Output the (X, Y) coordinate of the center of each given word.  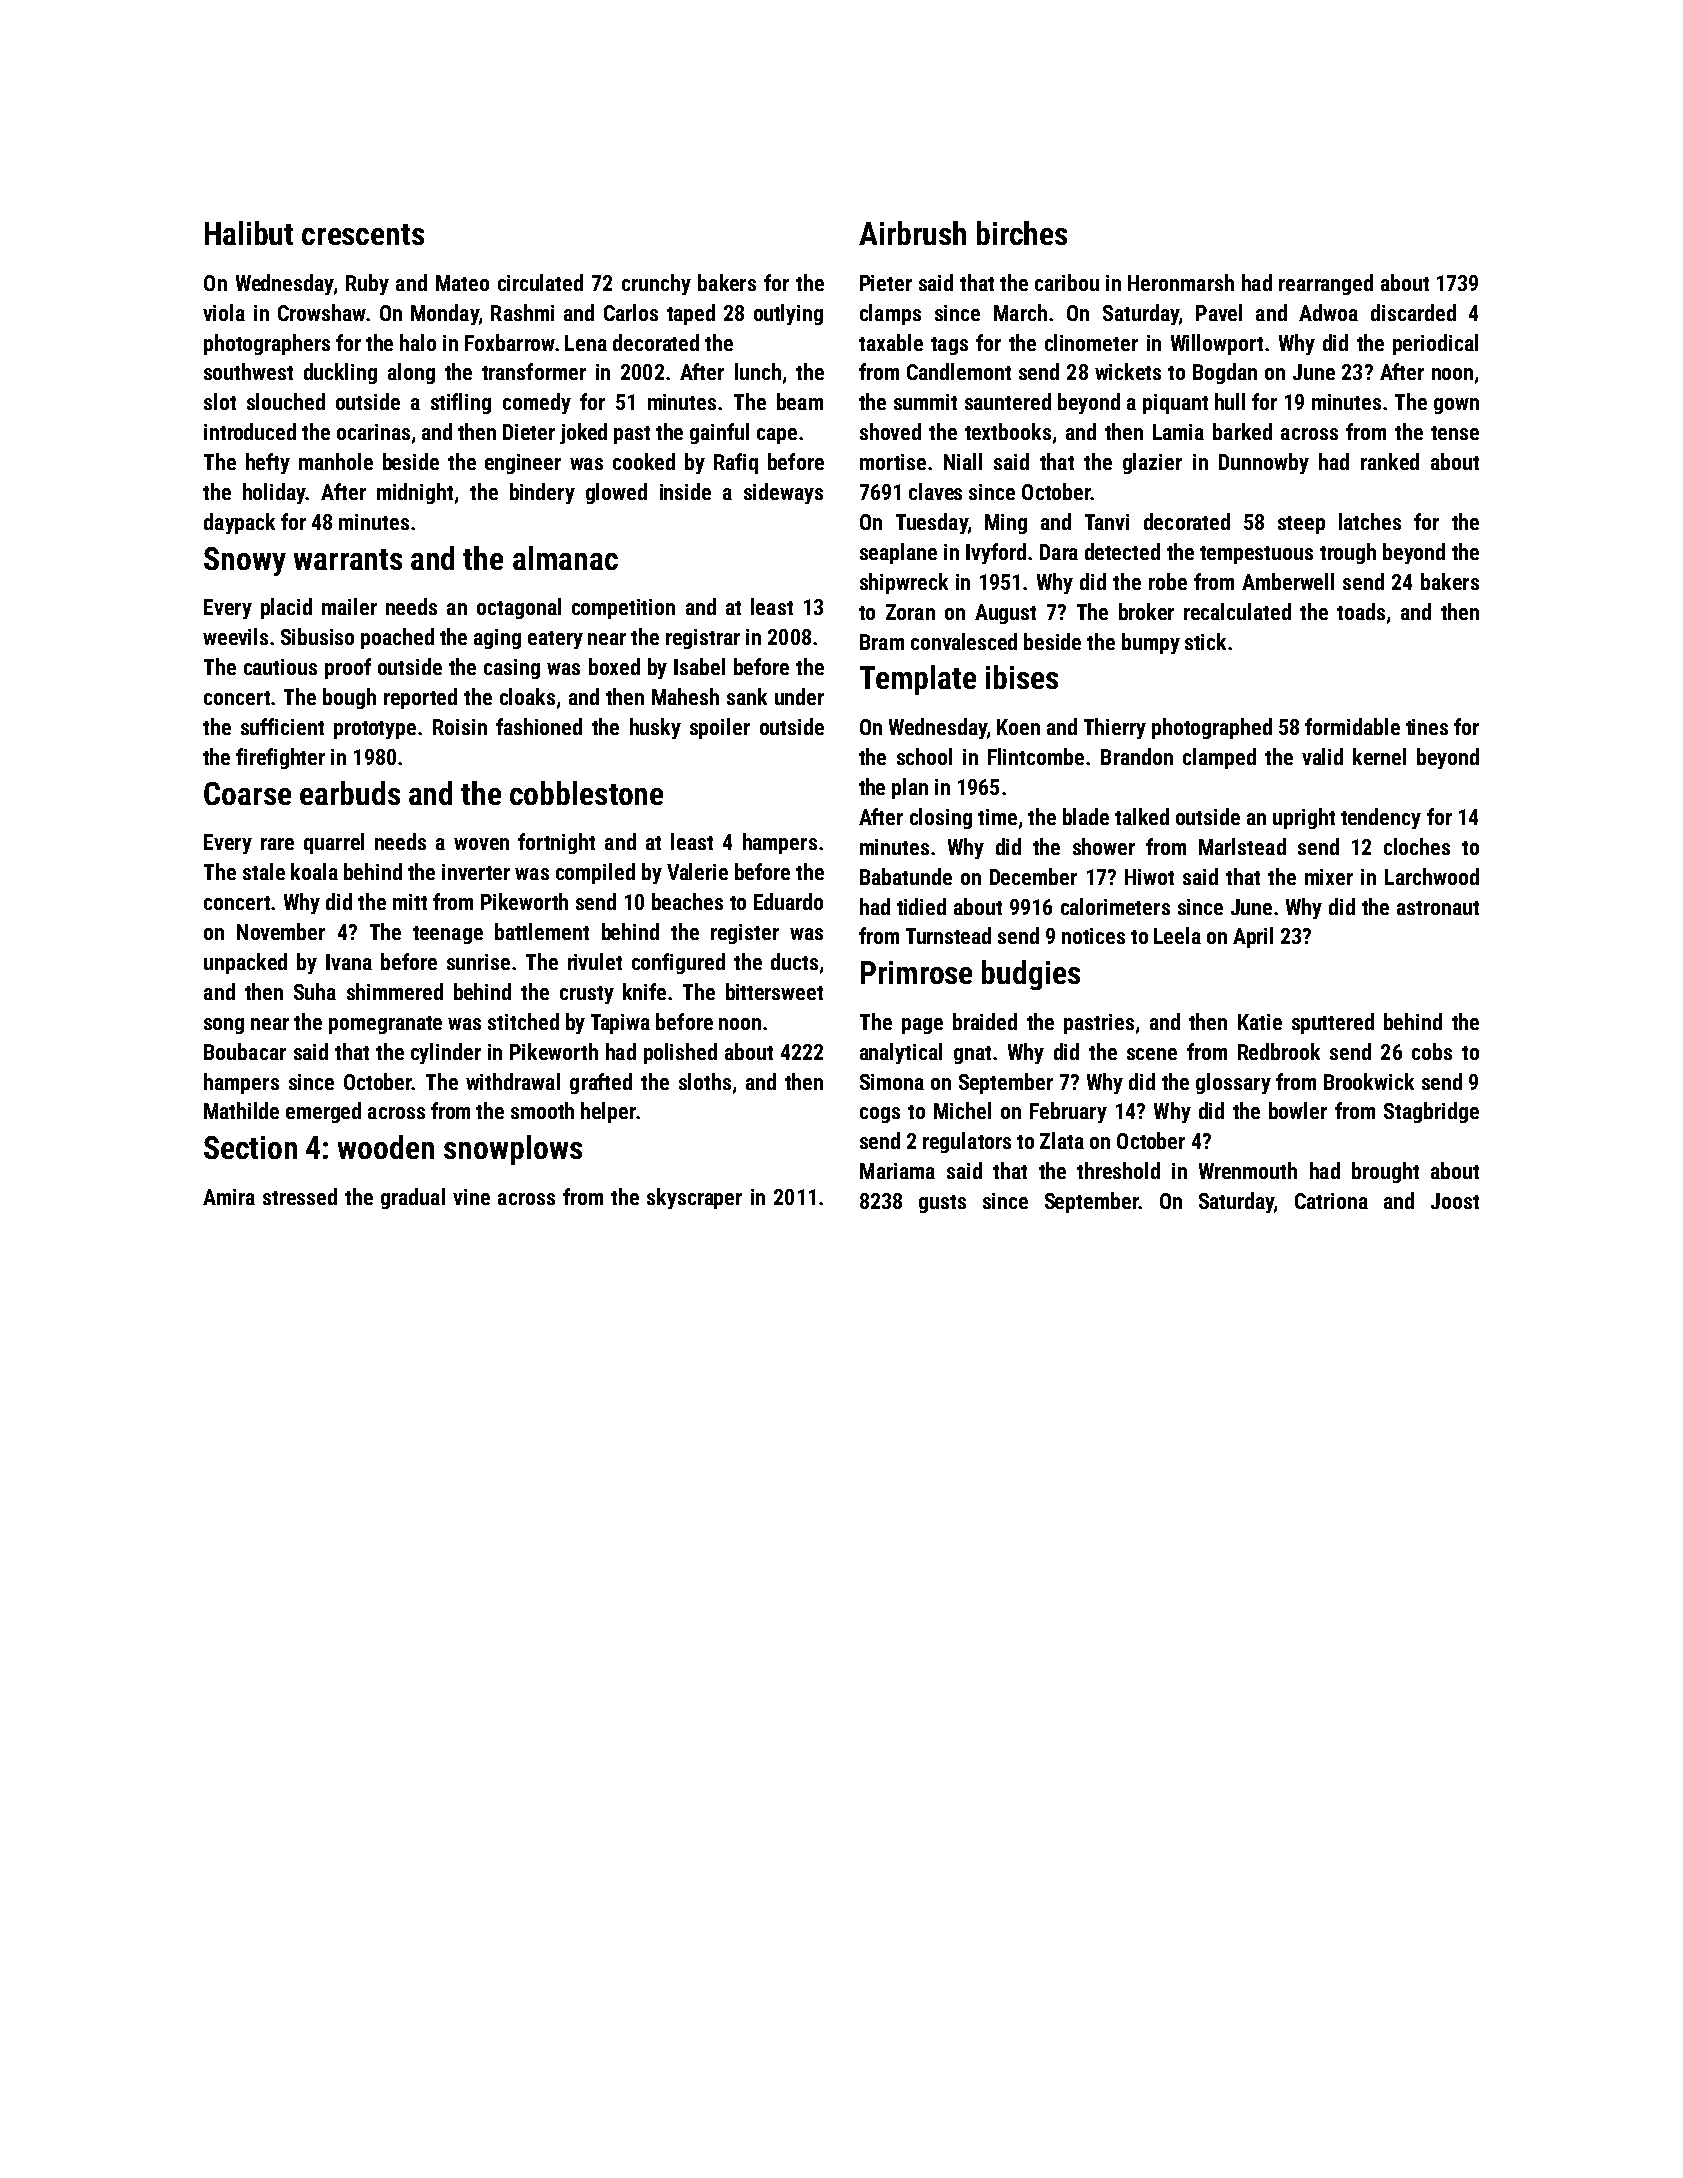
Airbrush (912, 233)
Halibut (249, 233)
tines (1427, 727)
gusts (942, 1204)
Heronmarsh (1181, 282)
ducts (794, 961)
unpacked (245, 963)
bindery (542, 493)
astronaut (1438, 908)
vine (471, 1197)
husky (655, 728)
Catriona (1331, 1201)
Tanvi (1107, 522)
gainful (719, 433)
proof (348, 668)
